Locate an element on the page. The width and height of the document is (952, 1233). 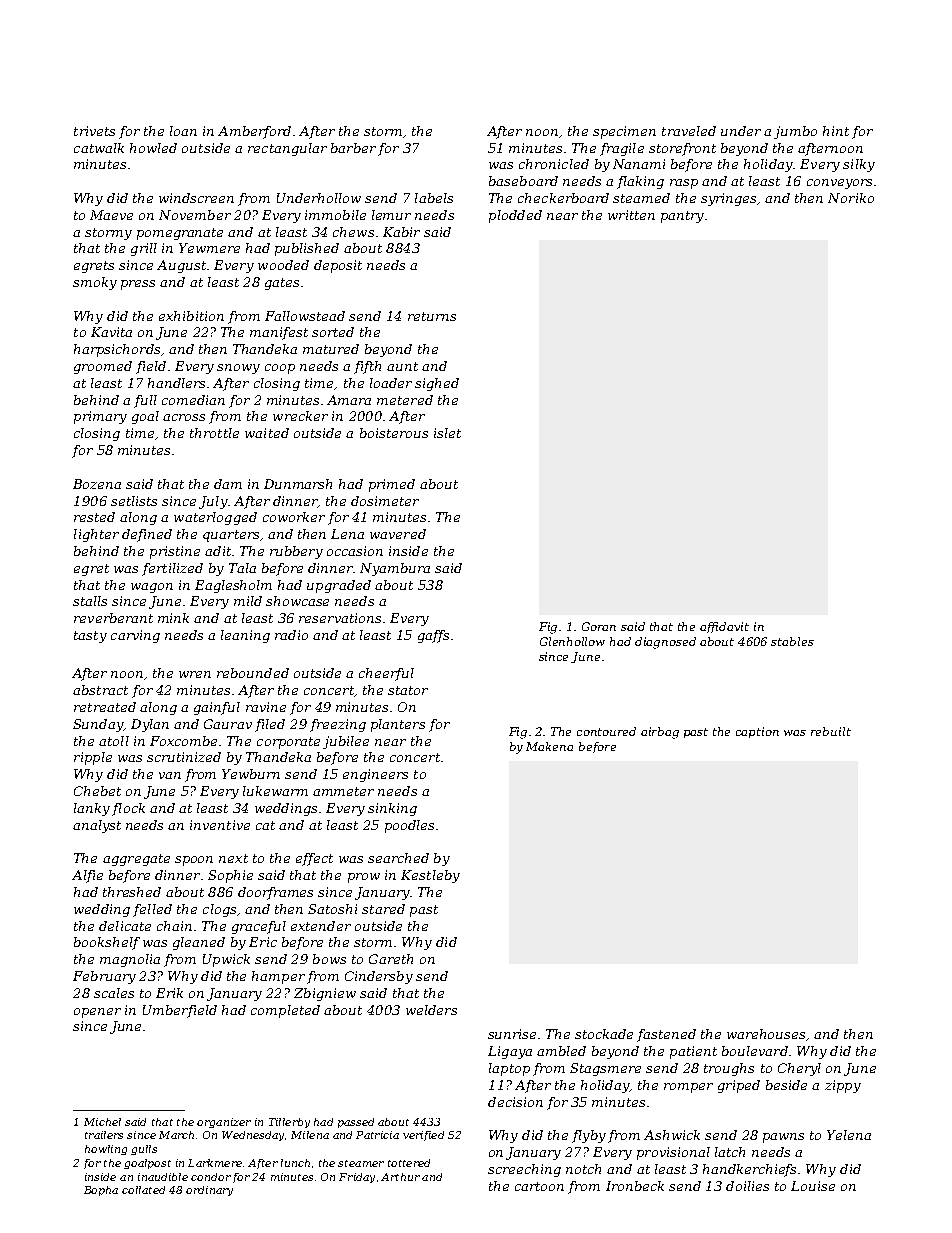
warehouses is located at coordinates (766, 1034).
